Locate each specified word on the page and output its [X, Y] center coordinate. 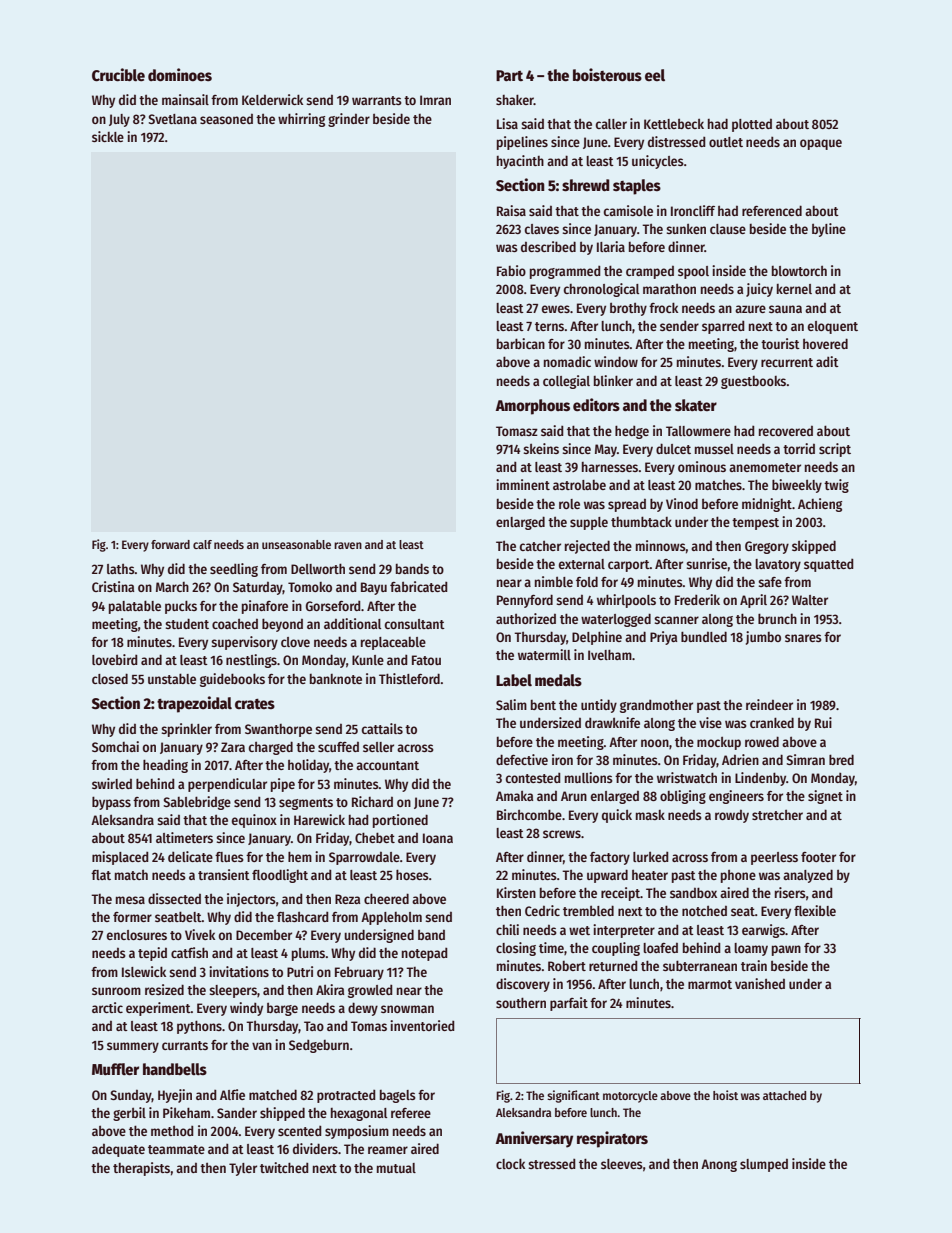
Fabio [511, 270]
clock [510, 1163]
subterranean [700, 965]
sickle [108, 136]
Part [509, 75]
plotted [752, 125]
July [119, 120]
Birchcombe [529, 814]
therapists [141, 1169]
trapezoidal [194, 704]
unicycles [658, 162]
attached [784, 1095]
